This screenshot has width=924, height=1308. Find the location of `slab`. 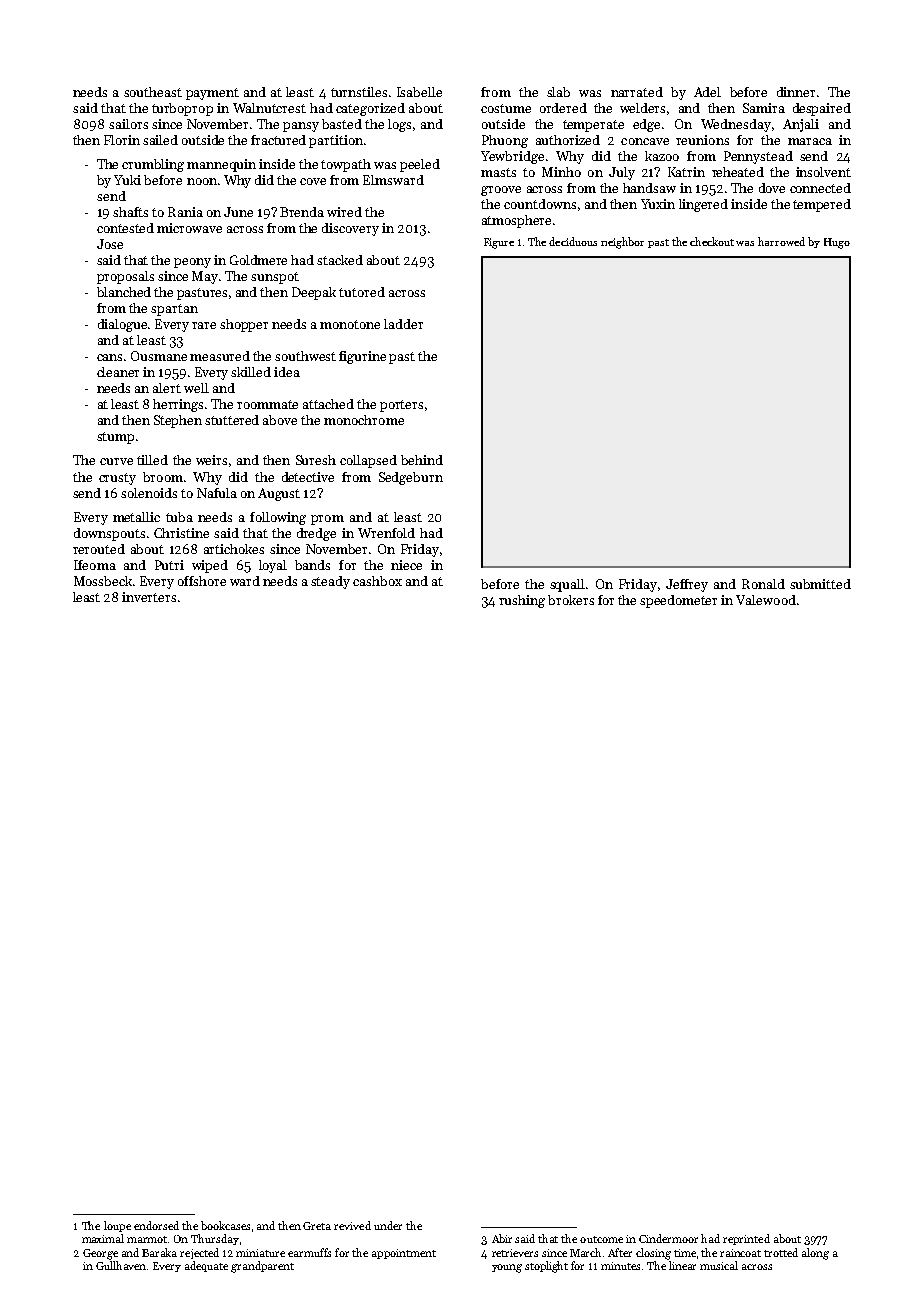

slab is located at coordinates (558, 92).
